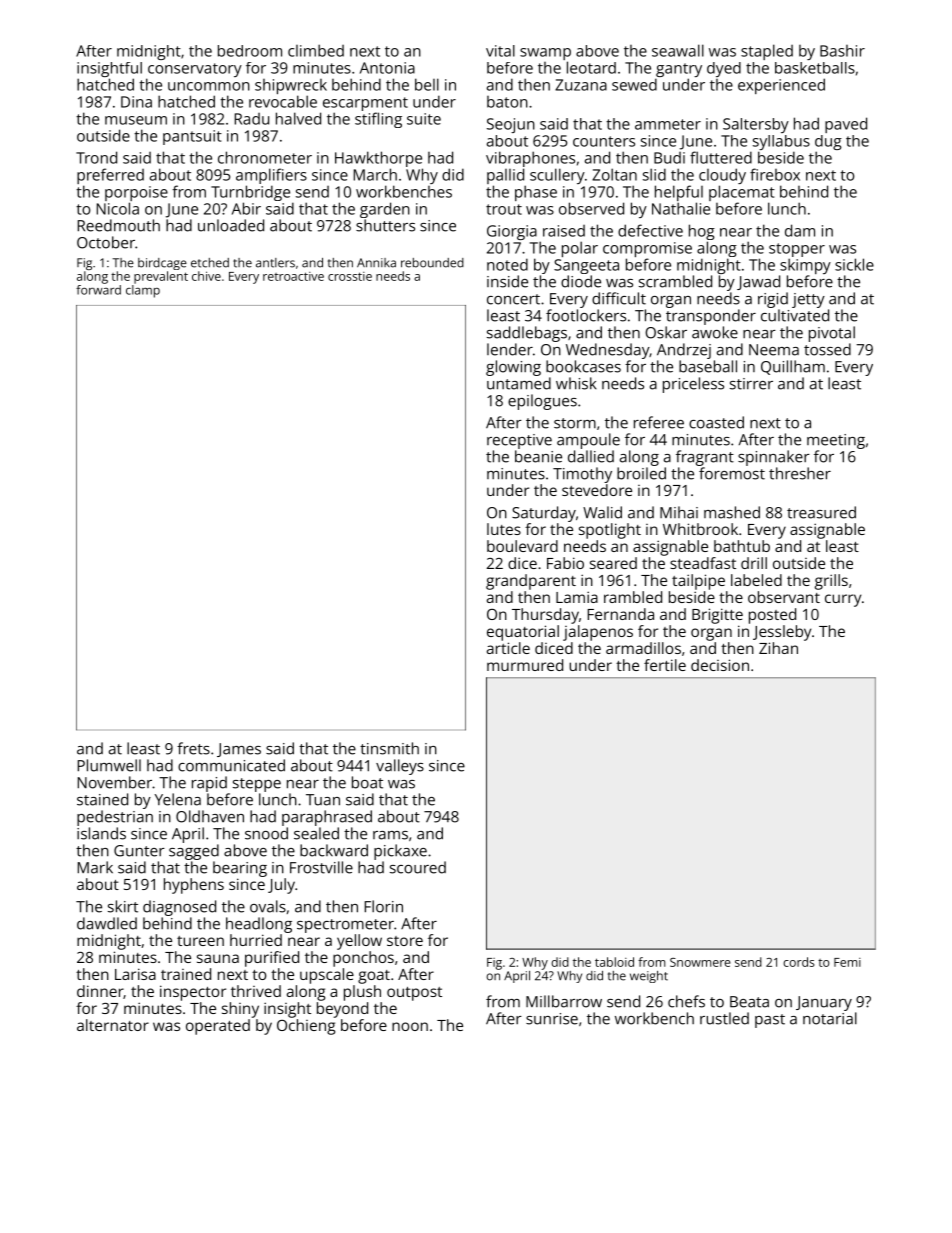 Image resolution: width=952 pixels, height=1233 pixels. I want to click on Radu, so click(252, 119).
